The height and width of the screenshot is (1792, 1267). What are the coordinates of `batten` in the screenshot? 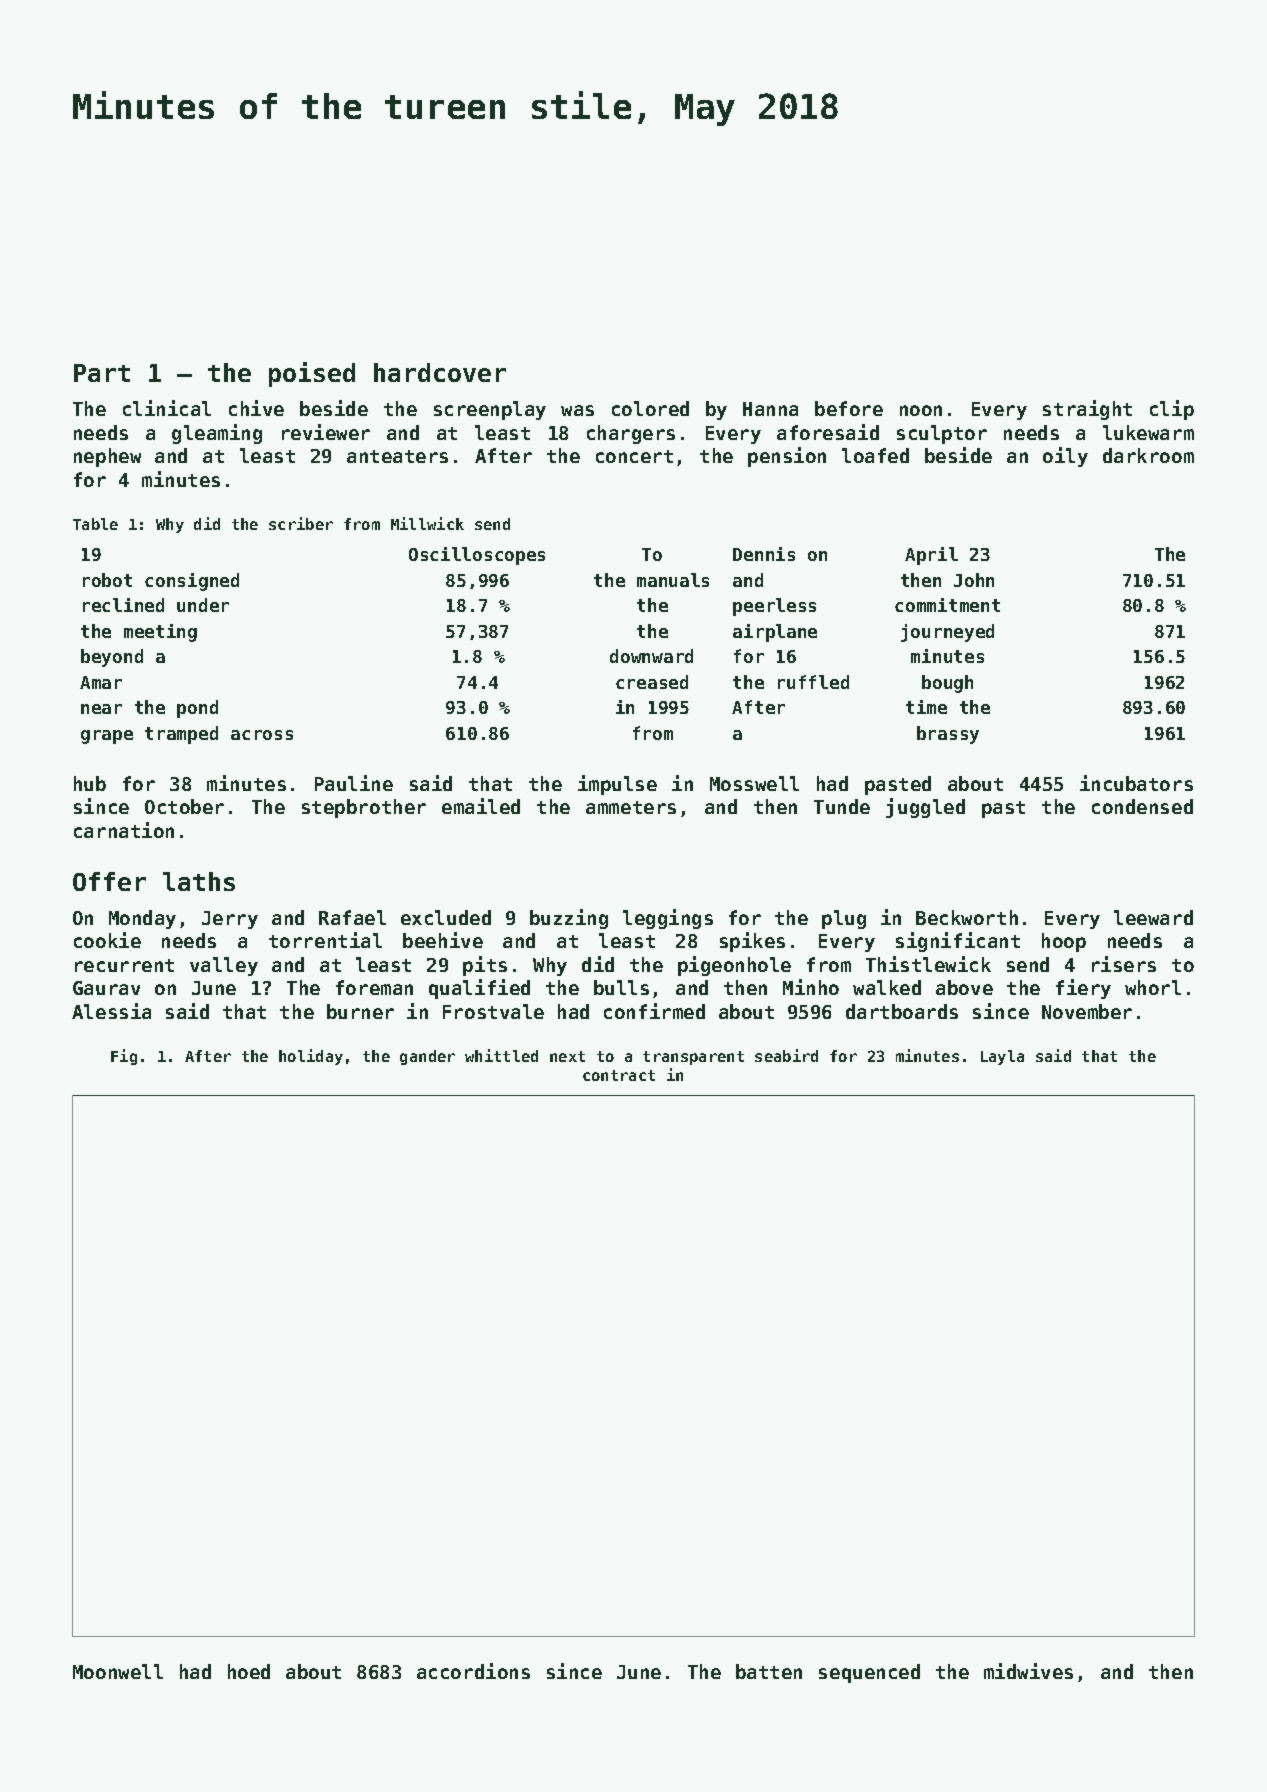 It's located at (769, 1671).
